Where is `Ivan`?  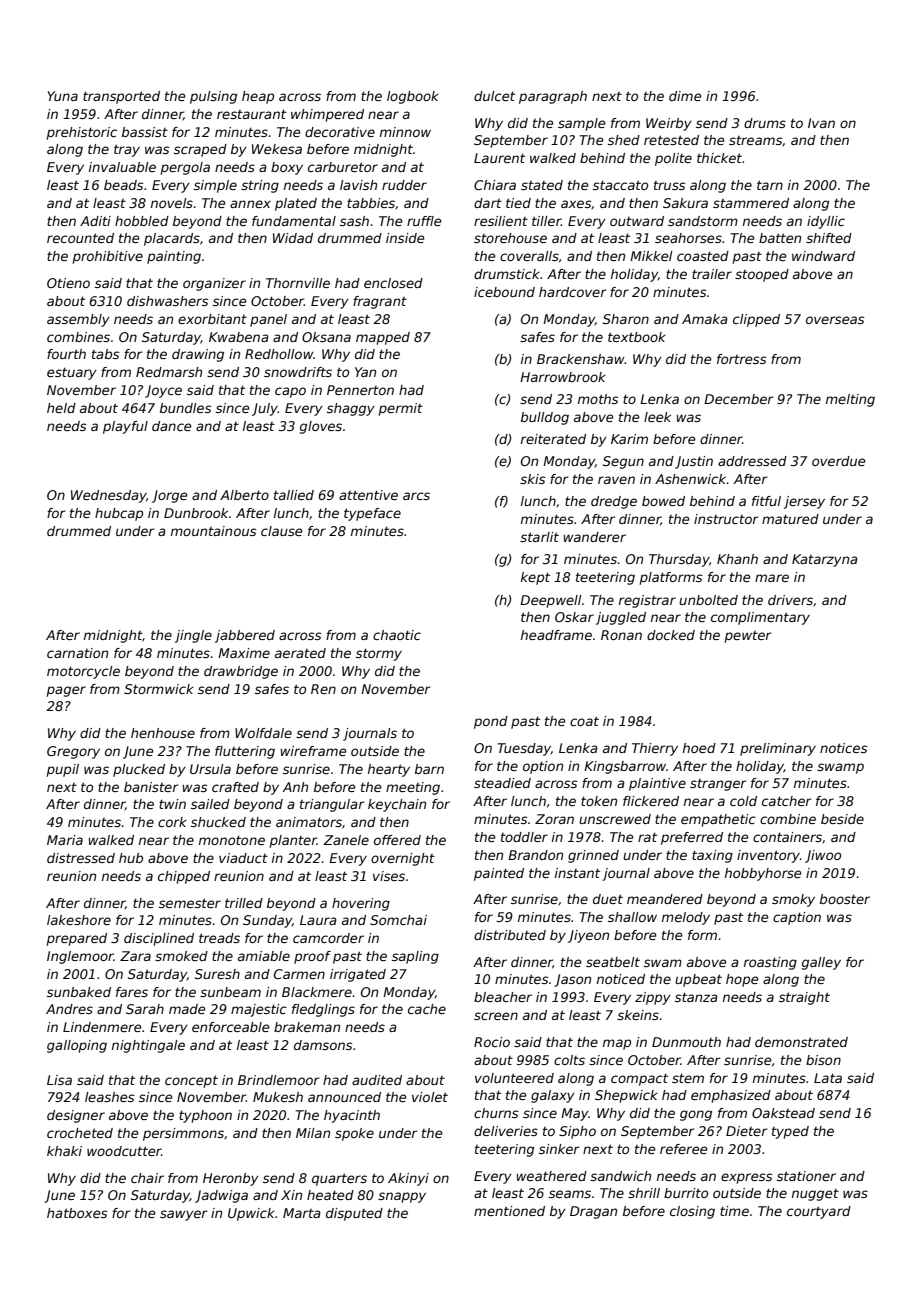
Ivan is located at coordinates (821, 123).
